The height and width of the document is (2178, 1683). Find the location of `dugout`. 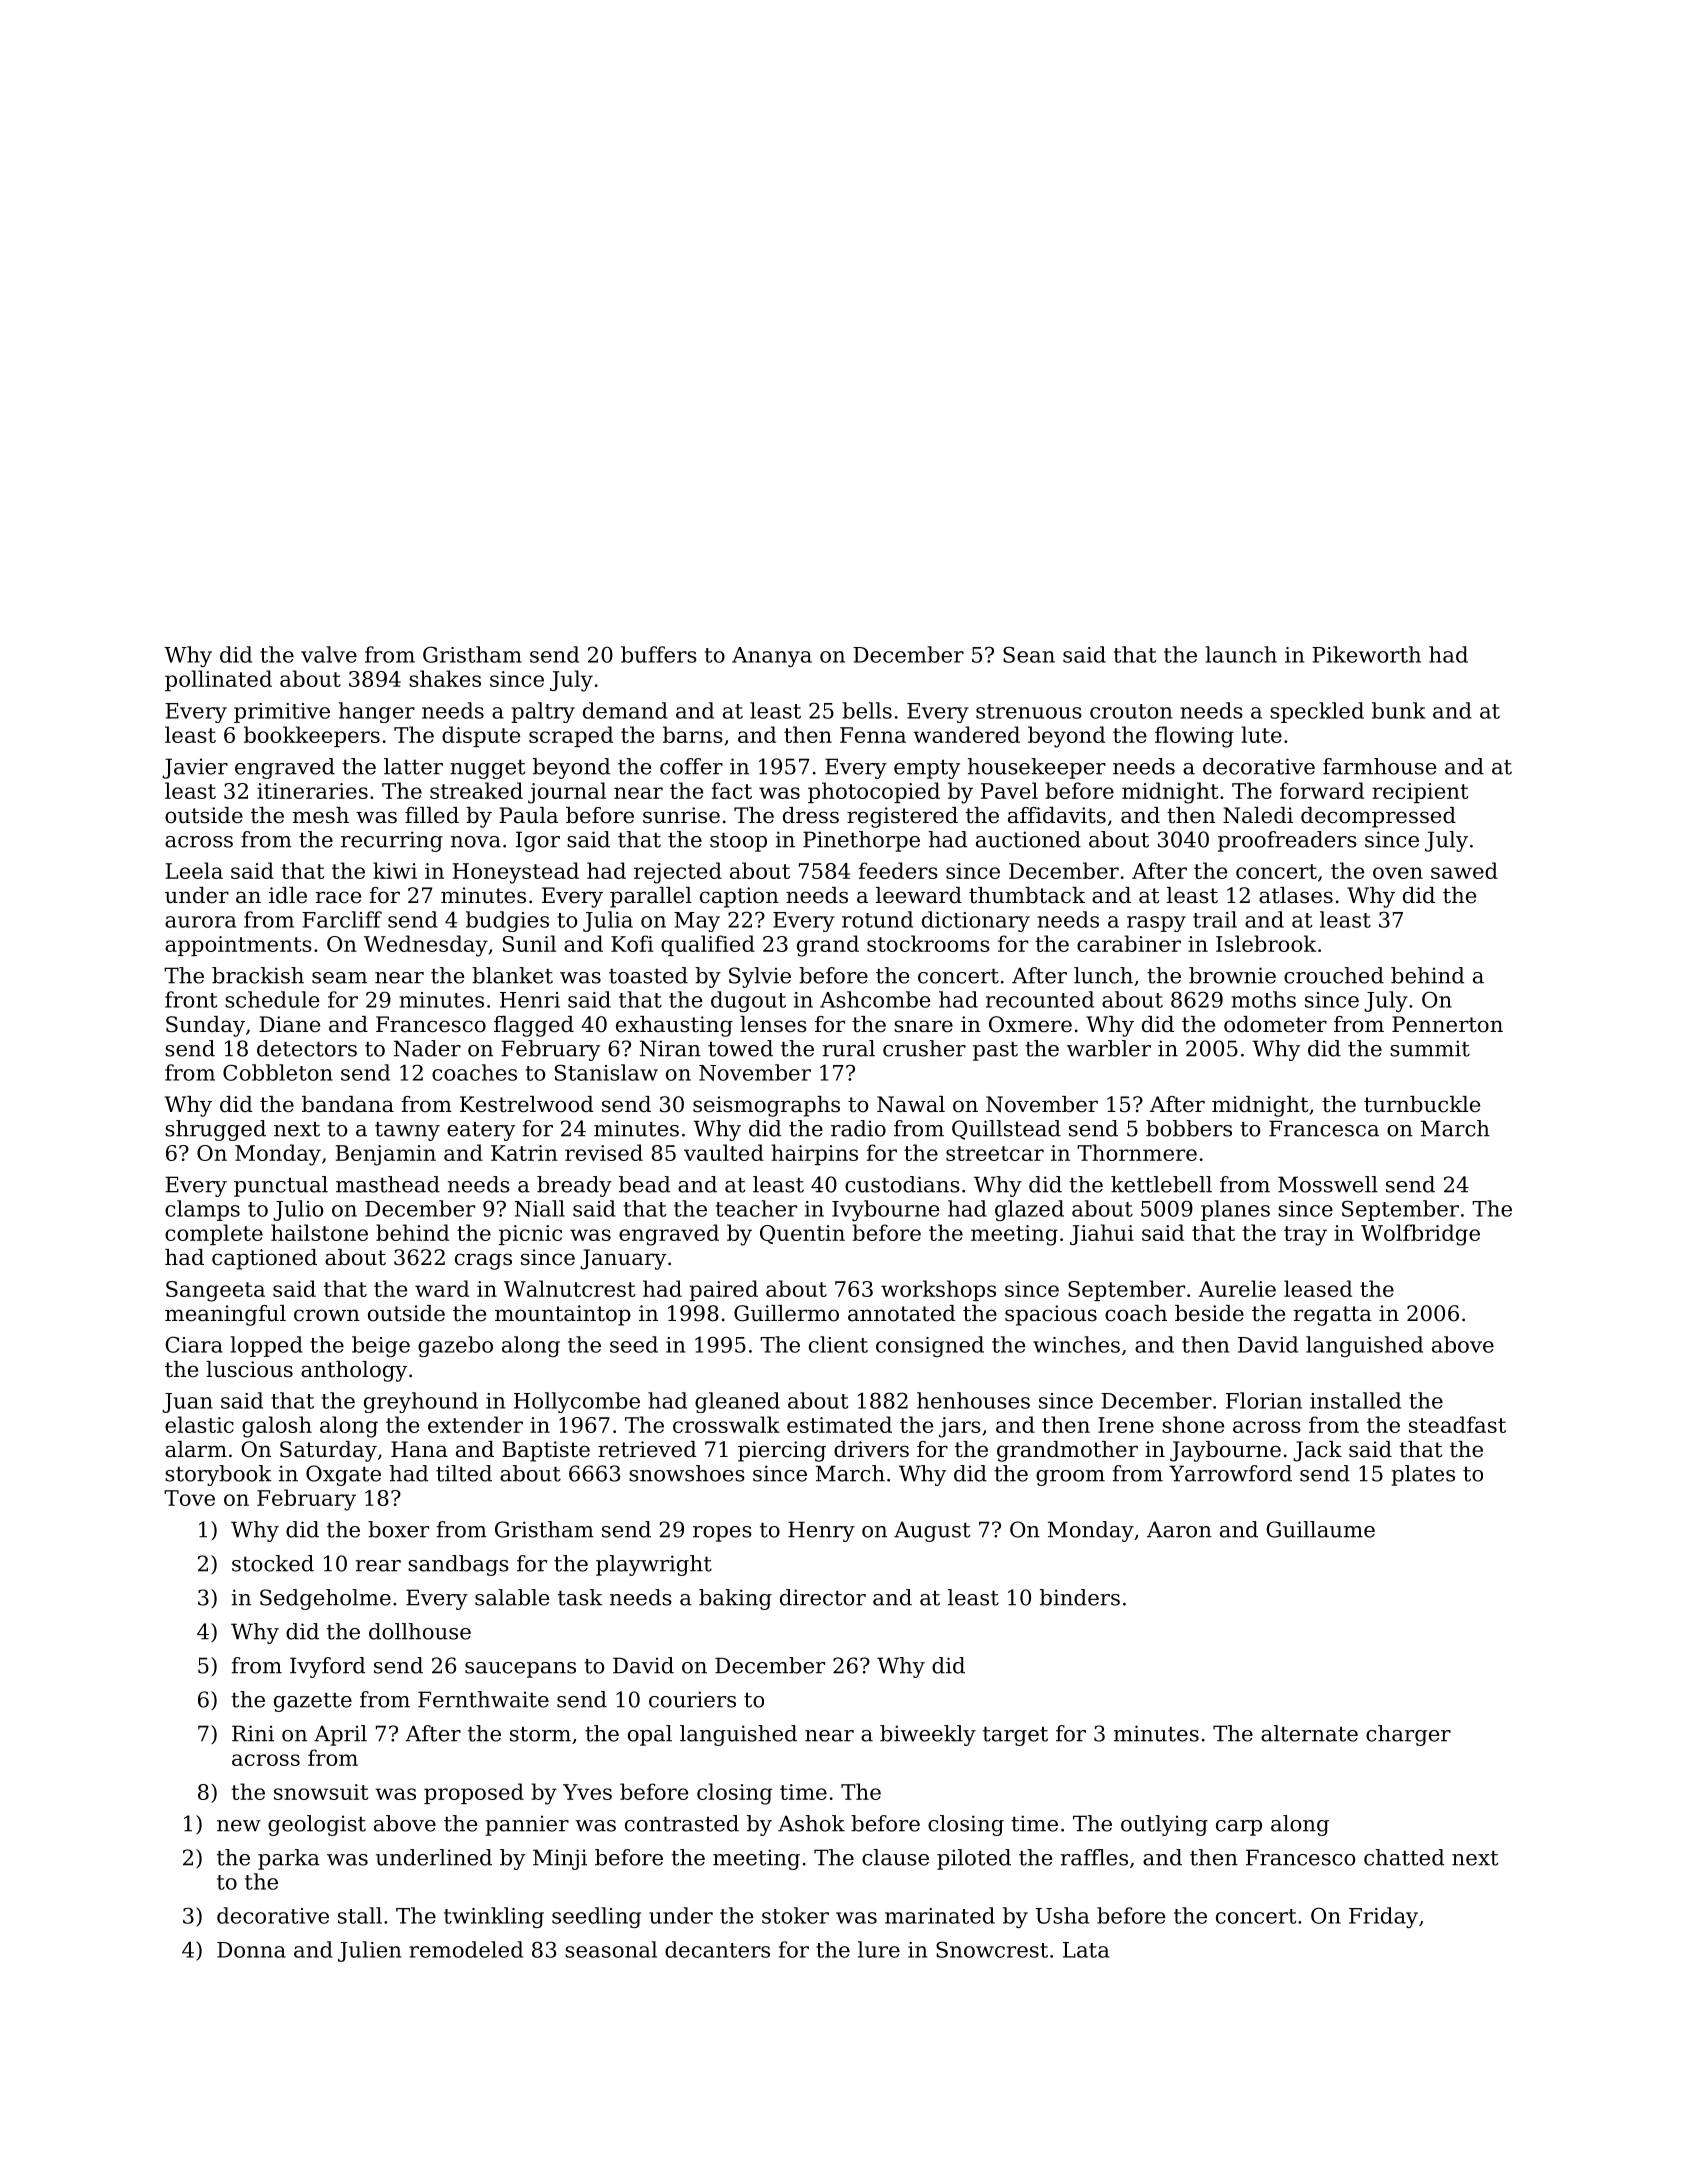

dugout is located at coordinates (748, 1001).
